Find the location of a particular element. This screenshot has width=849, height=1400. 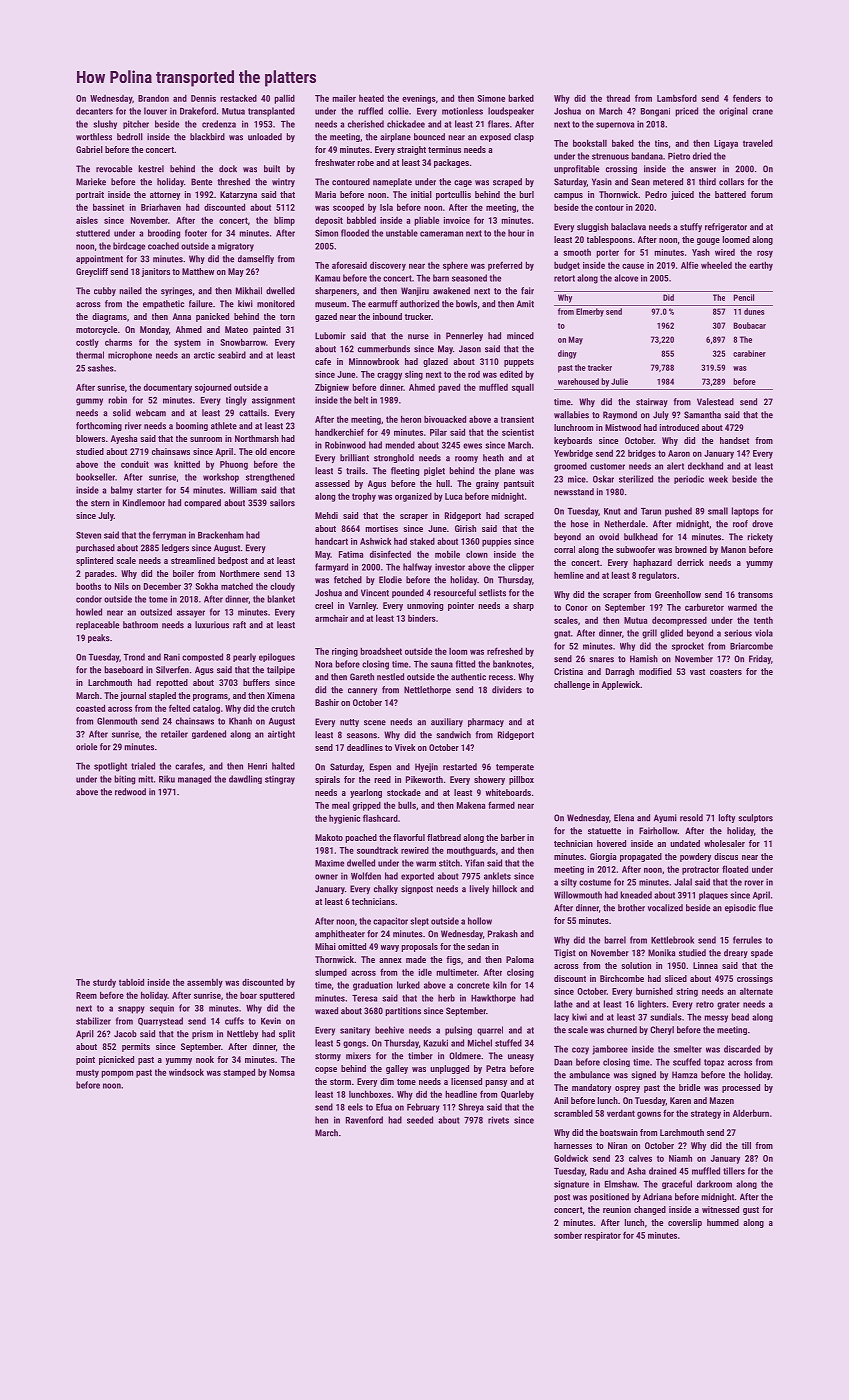

somber is located at coordinates (568, 1235).
